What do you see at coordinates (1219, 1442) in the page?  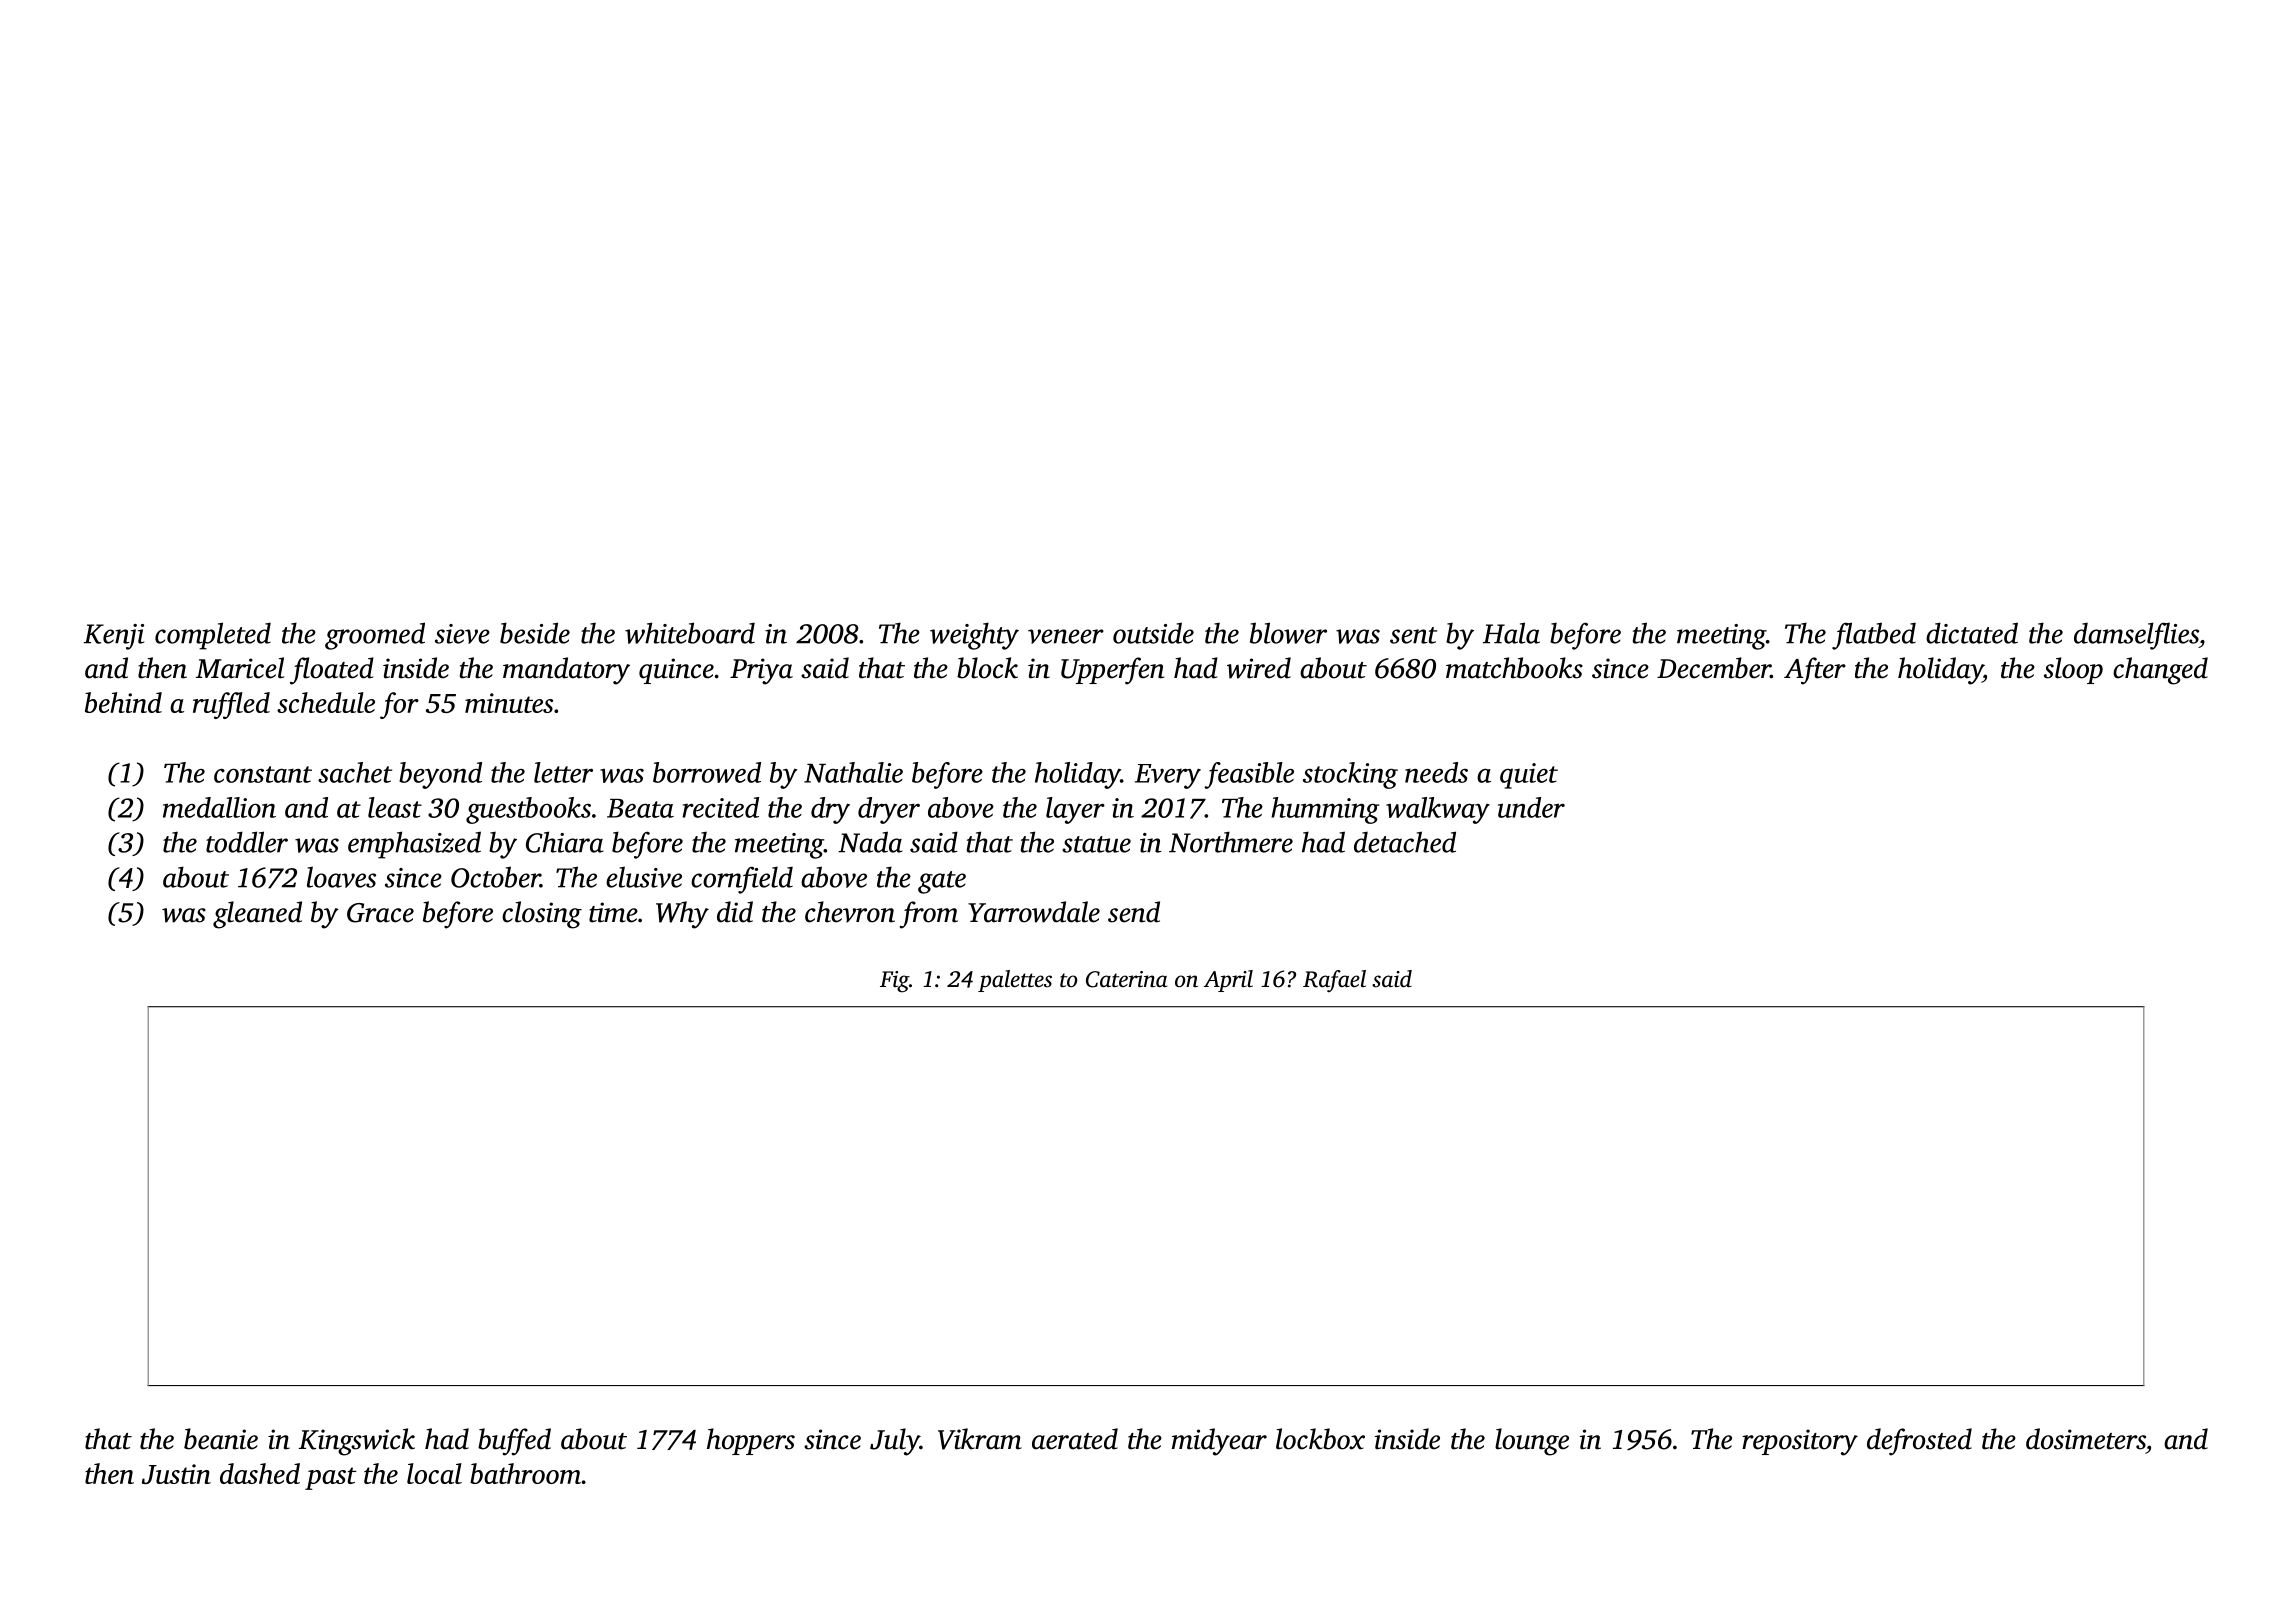 I see `midyear` at bounding box center [1219, 1442].
